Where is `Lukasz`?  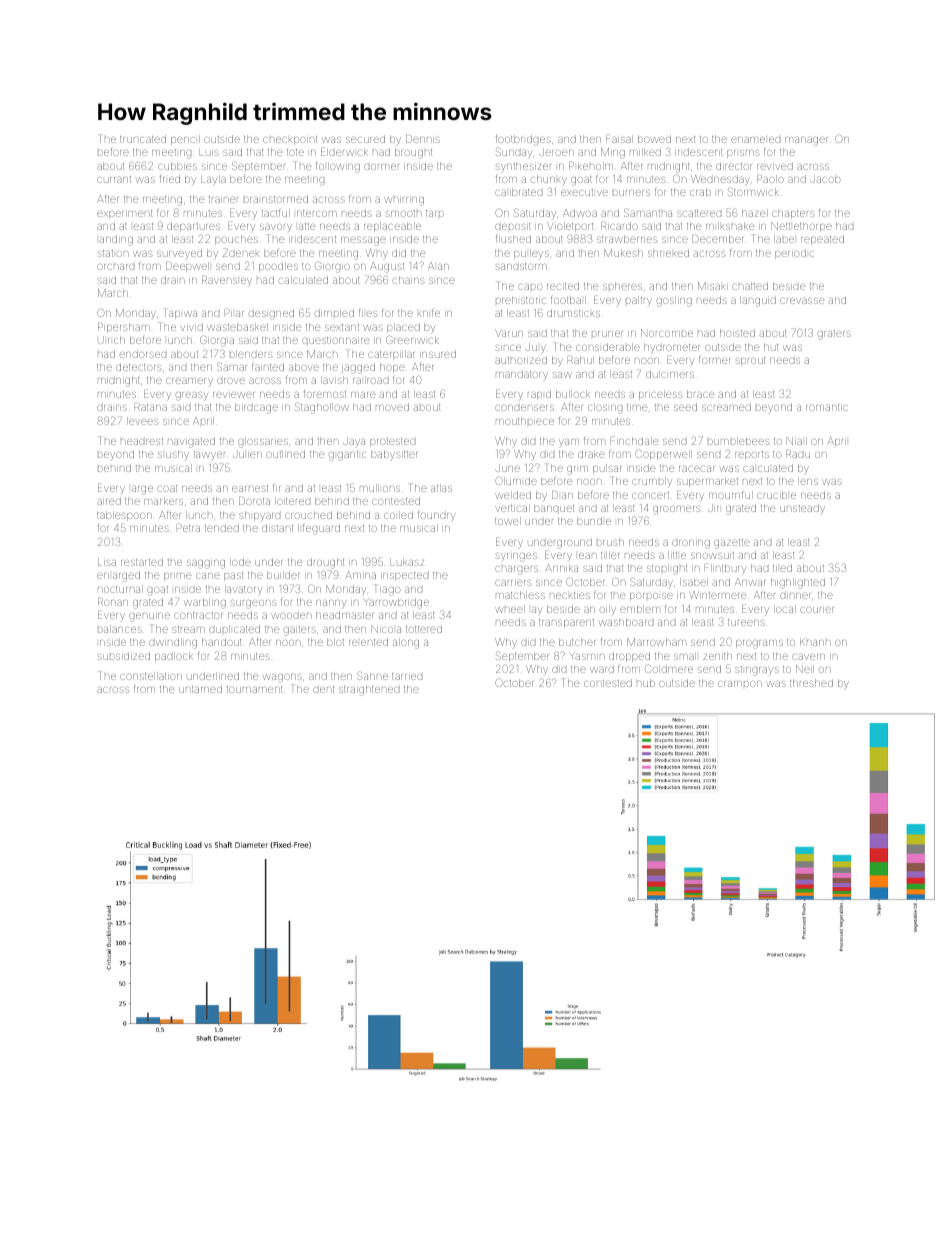 Lukasz is located at coordinates (407, 562).
